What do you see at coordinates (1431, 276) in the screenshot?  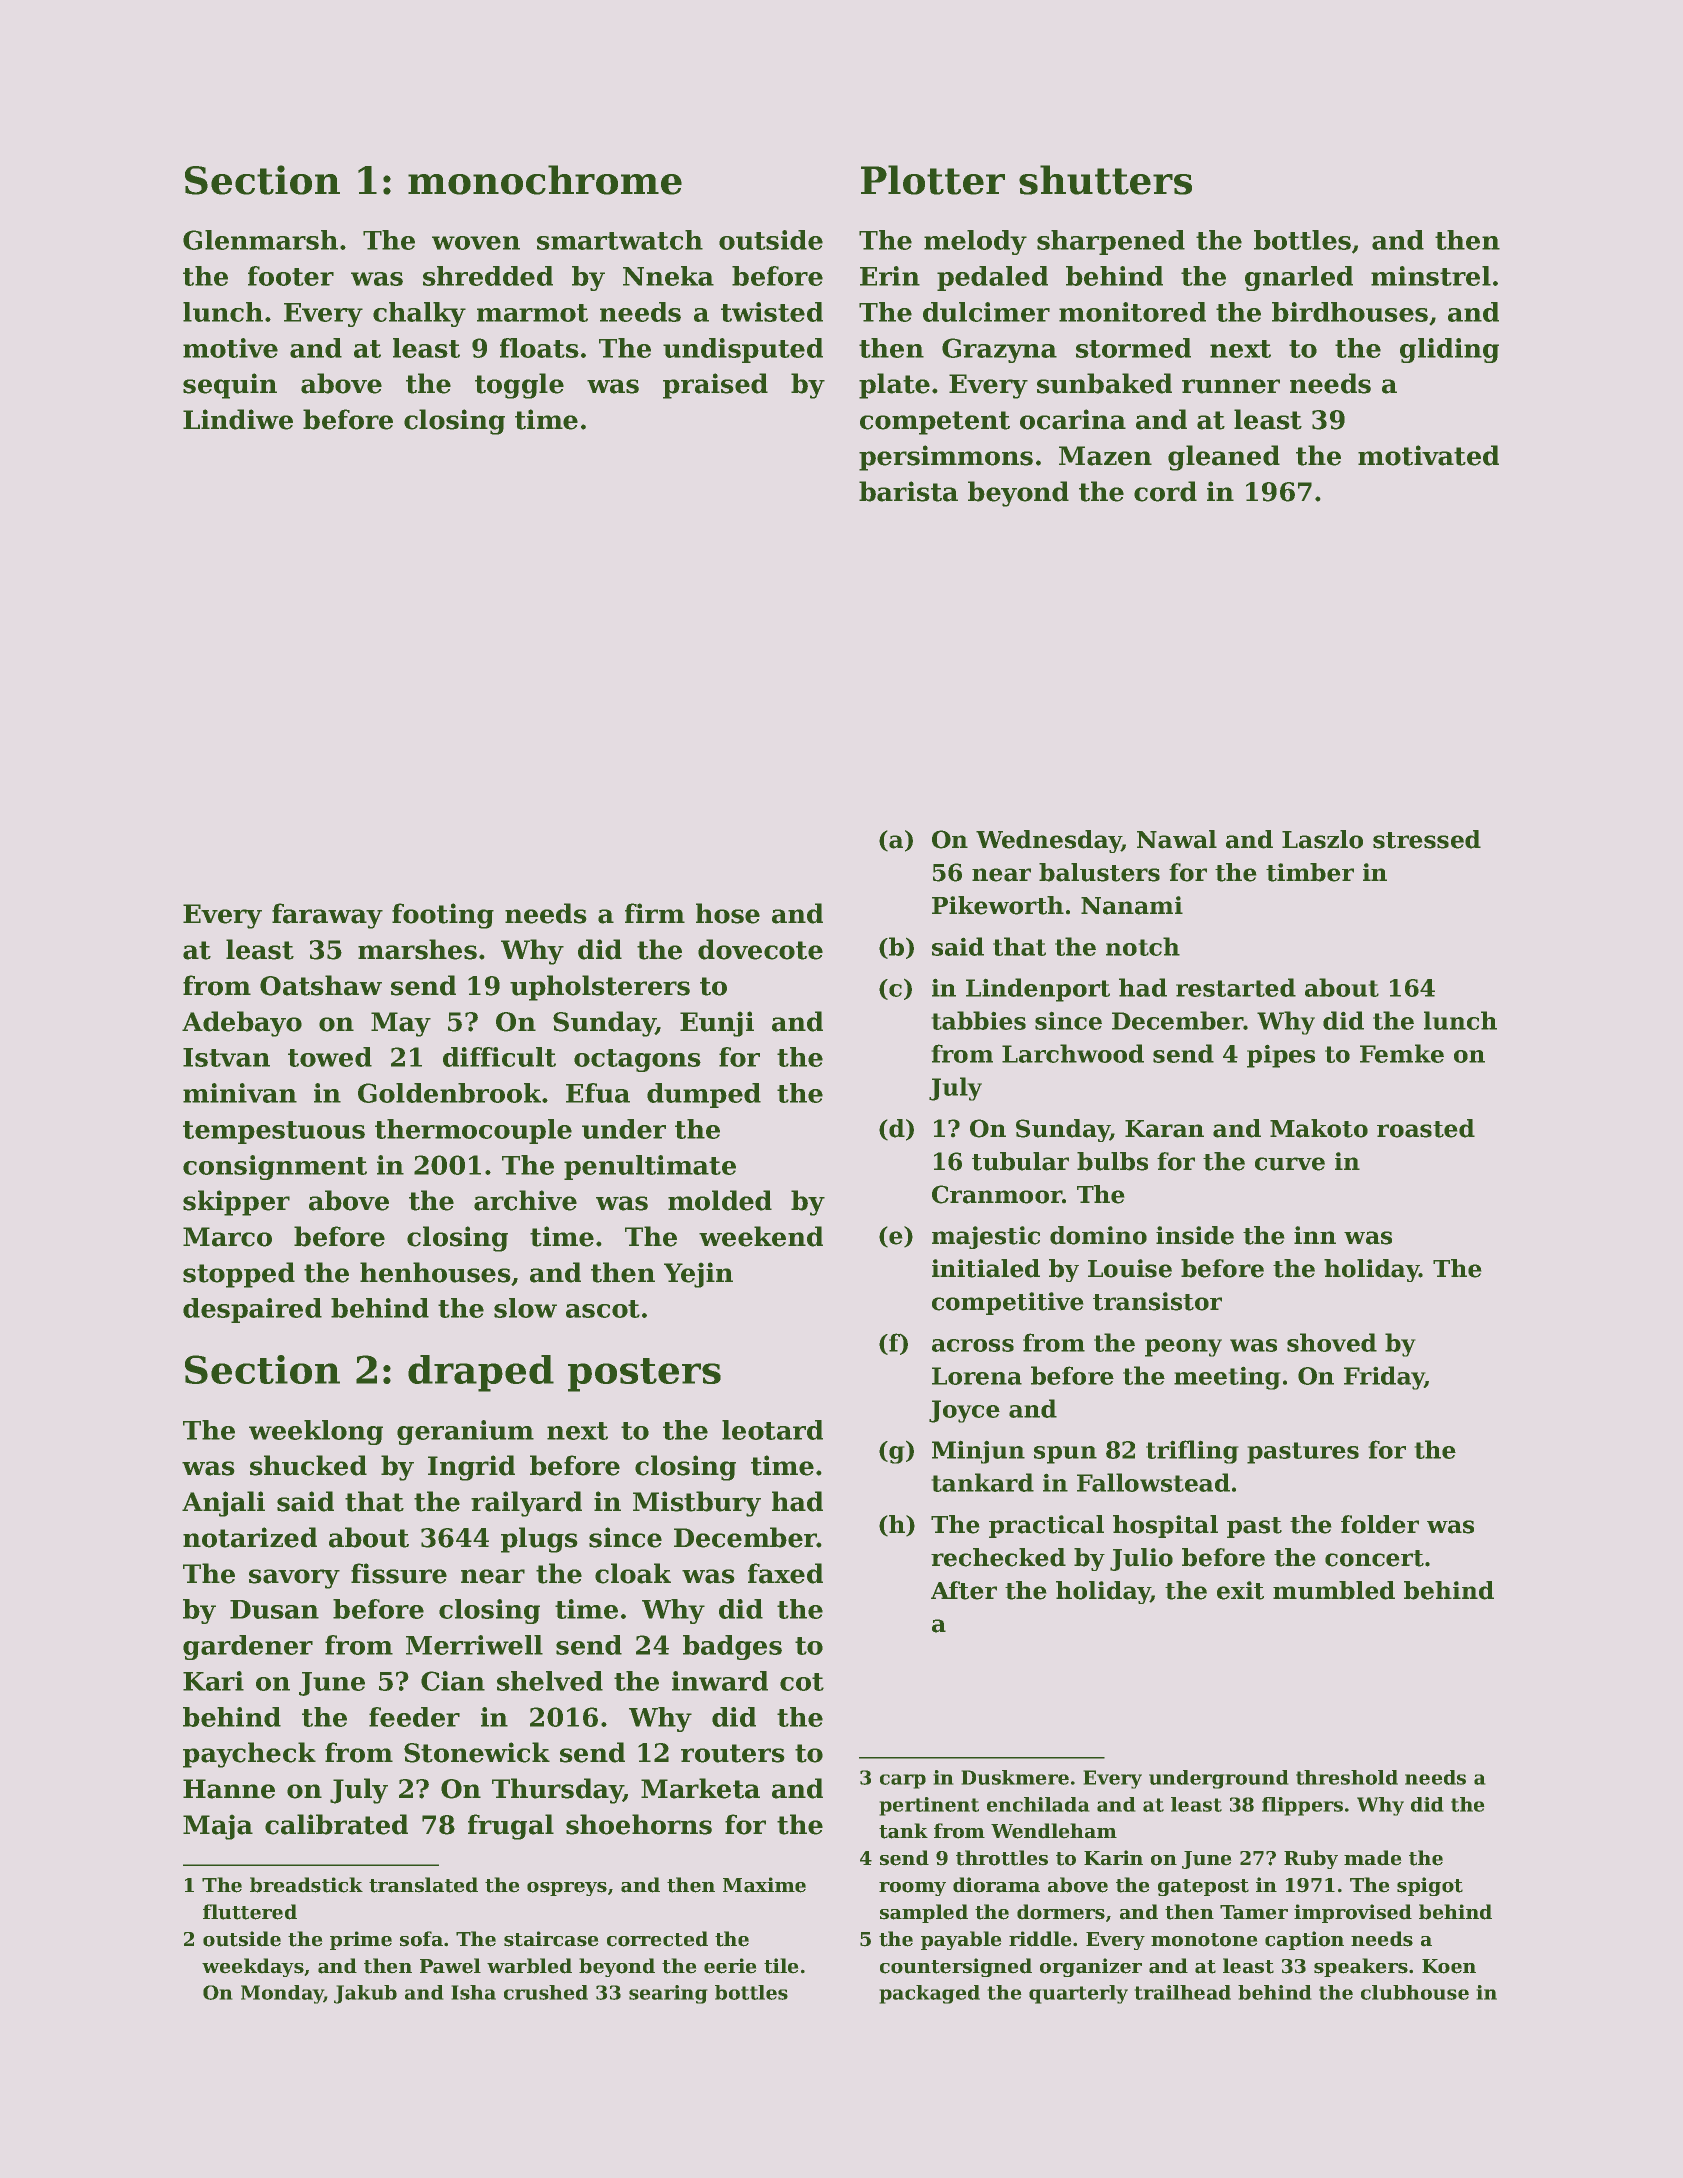 I see `minstrel` at bounding box center [1431, 276].
